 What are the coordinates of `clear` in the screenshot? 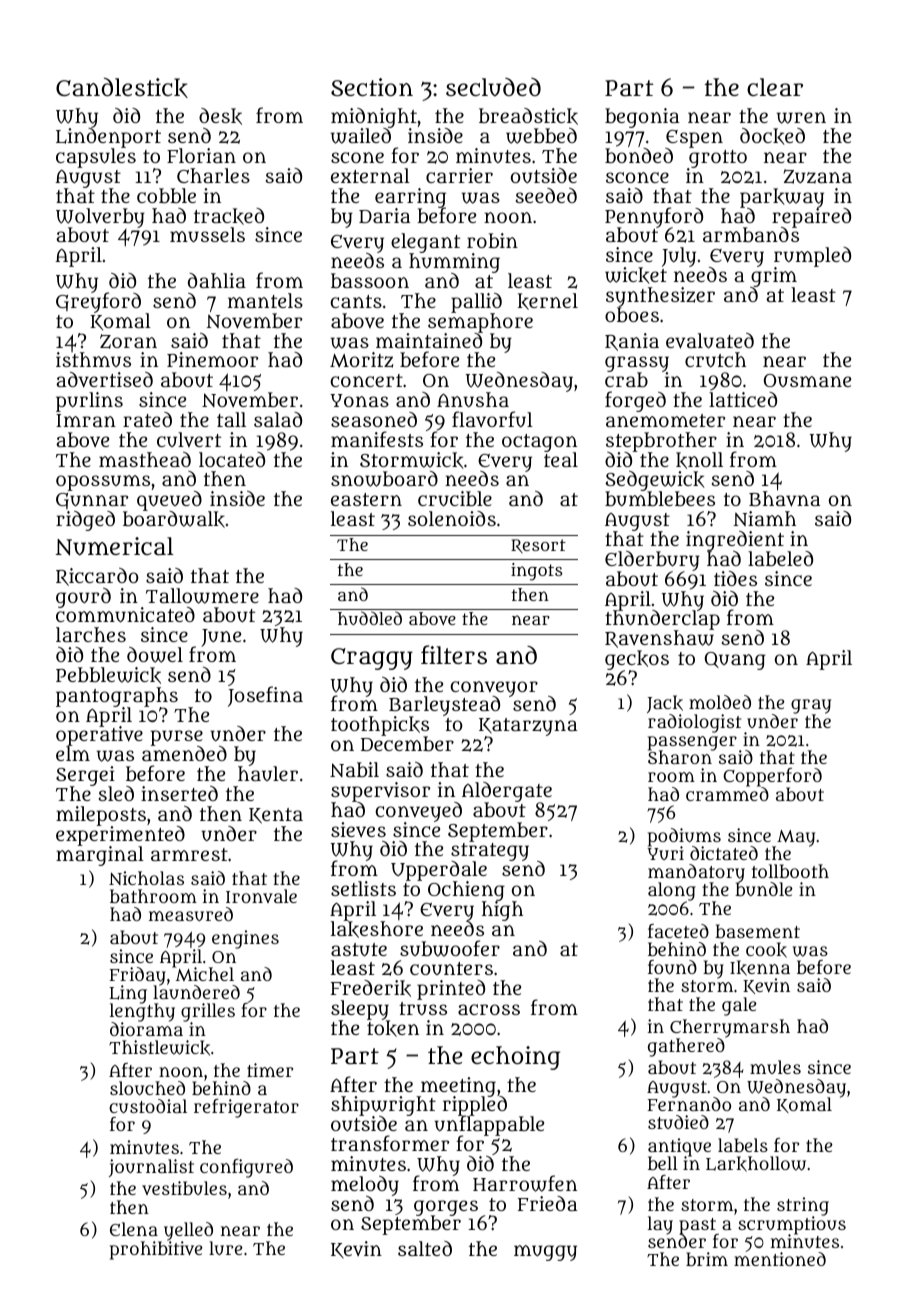 It's located at (775, 87).
